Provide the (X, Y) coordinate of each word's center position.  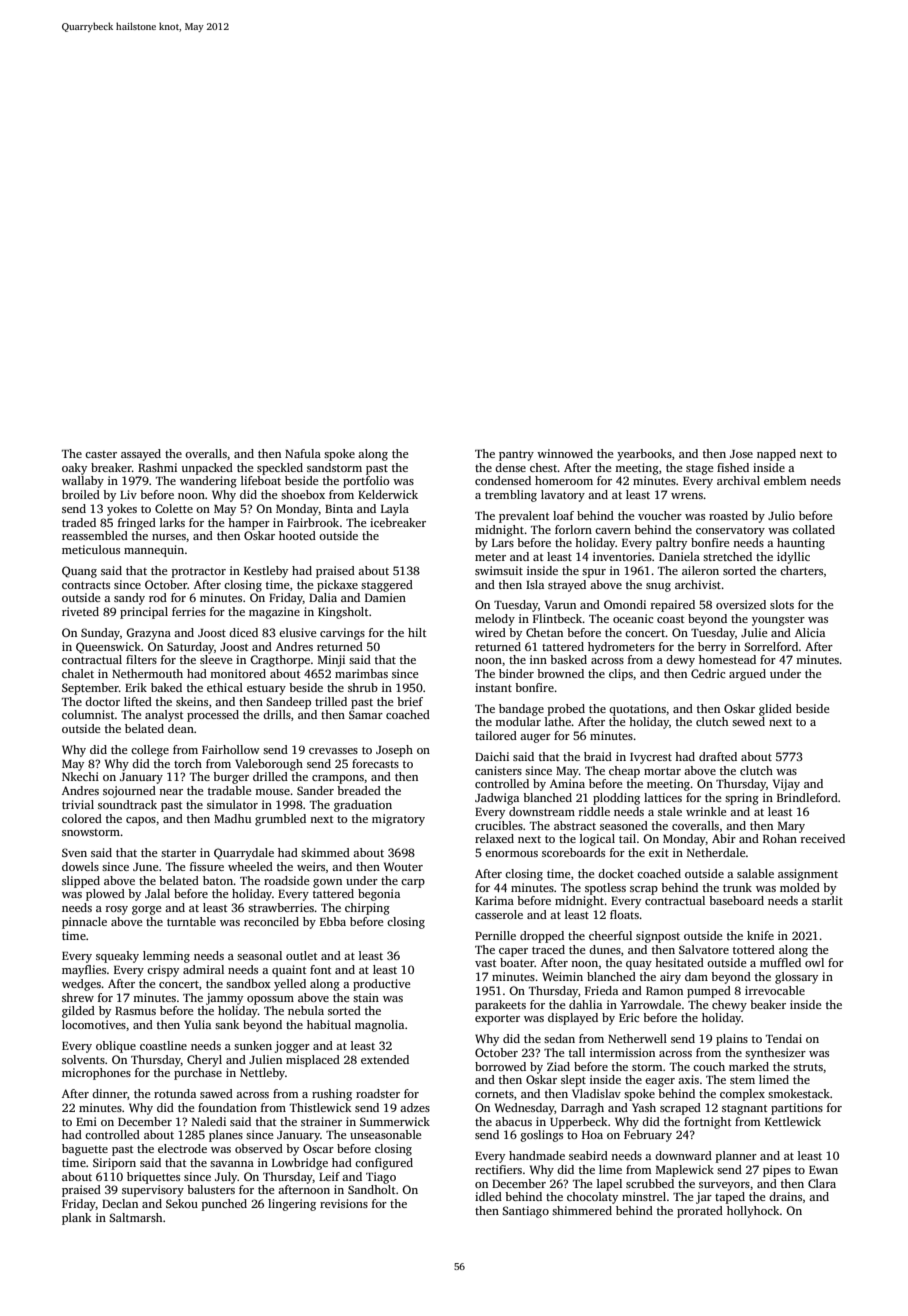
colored (82, 818)
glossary (796, 978)
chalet (78, 673)
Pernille (495, 935)
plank (76, 1219)
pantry (516, 456)
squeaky (117, 957)
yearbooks (644, 455)
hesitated (679, 962)
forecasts (375, 763)
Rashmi (157, 467)
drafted (718, 756)
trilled (331, 701)
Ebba (333, 921)
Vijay (786, 785)
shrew (78, 997)
